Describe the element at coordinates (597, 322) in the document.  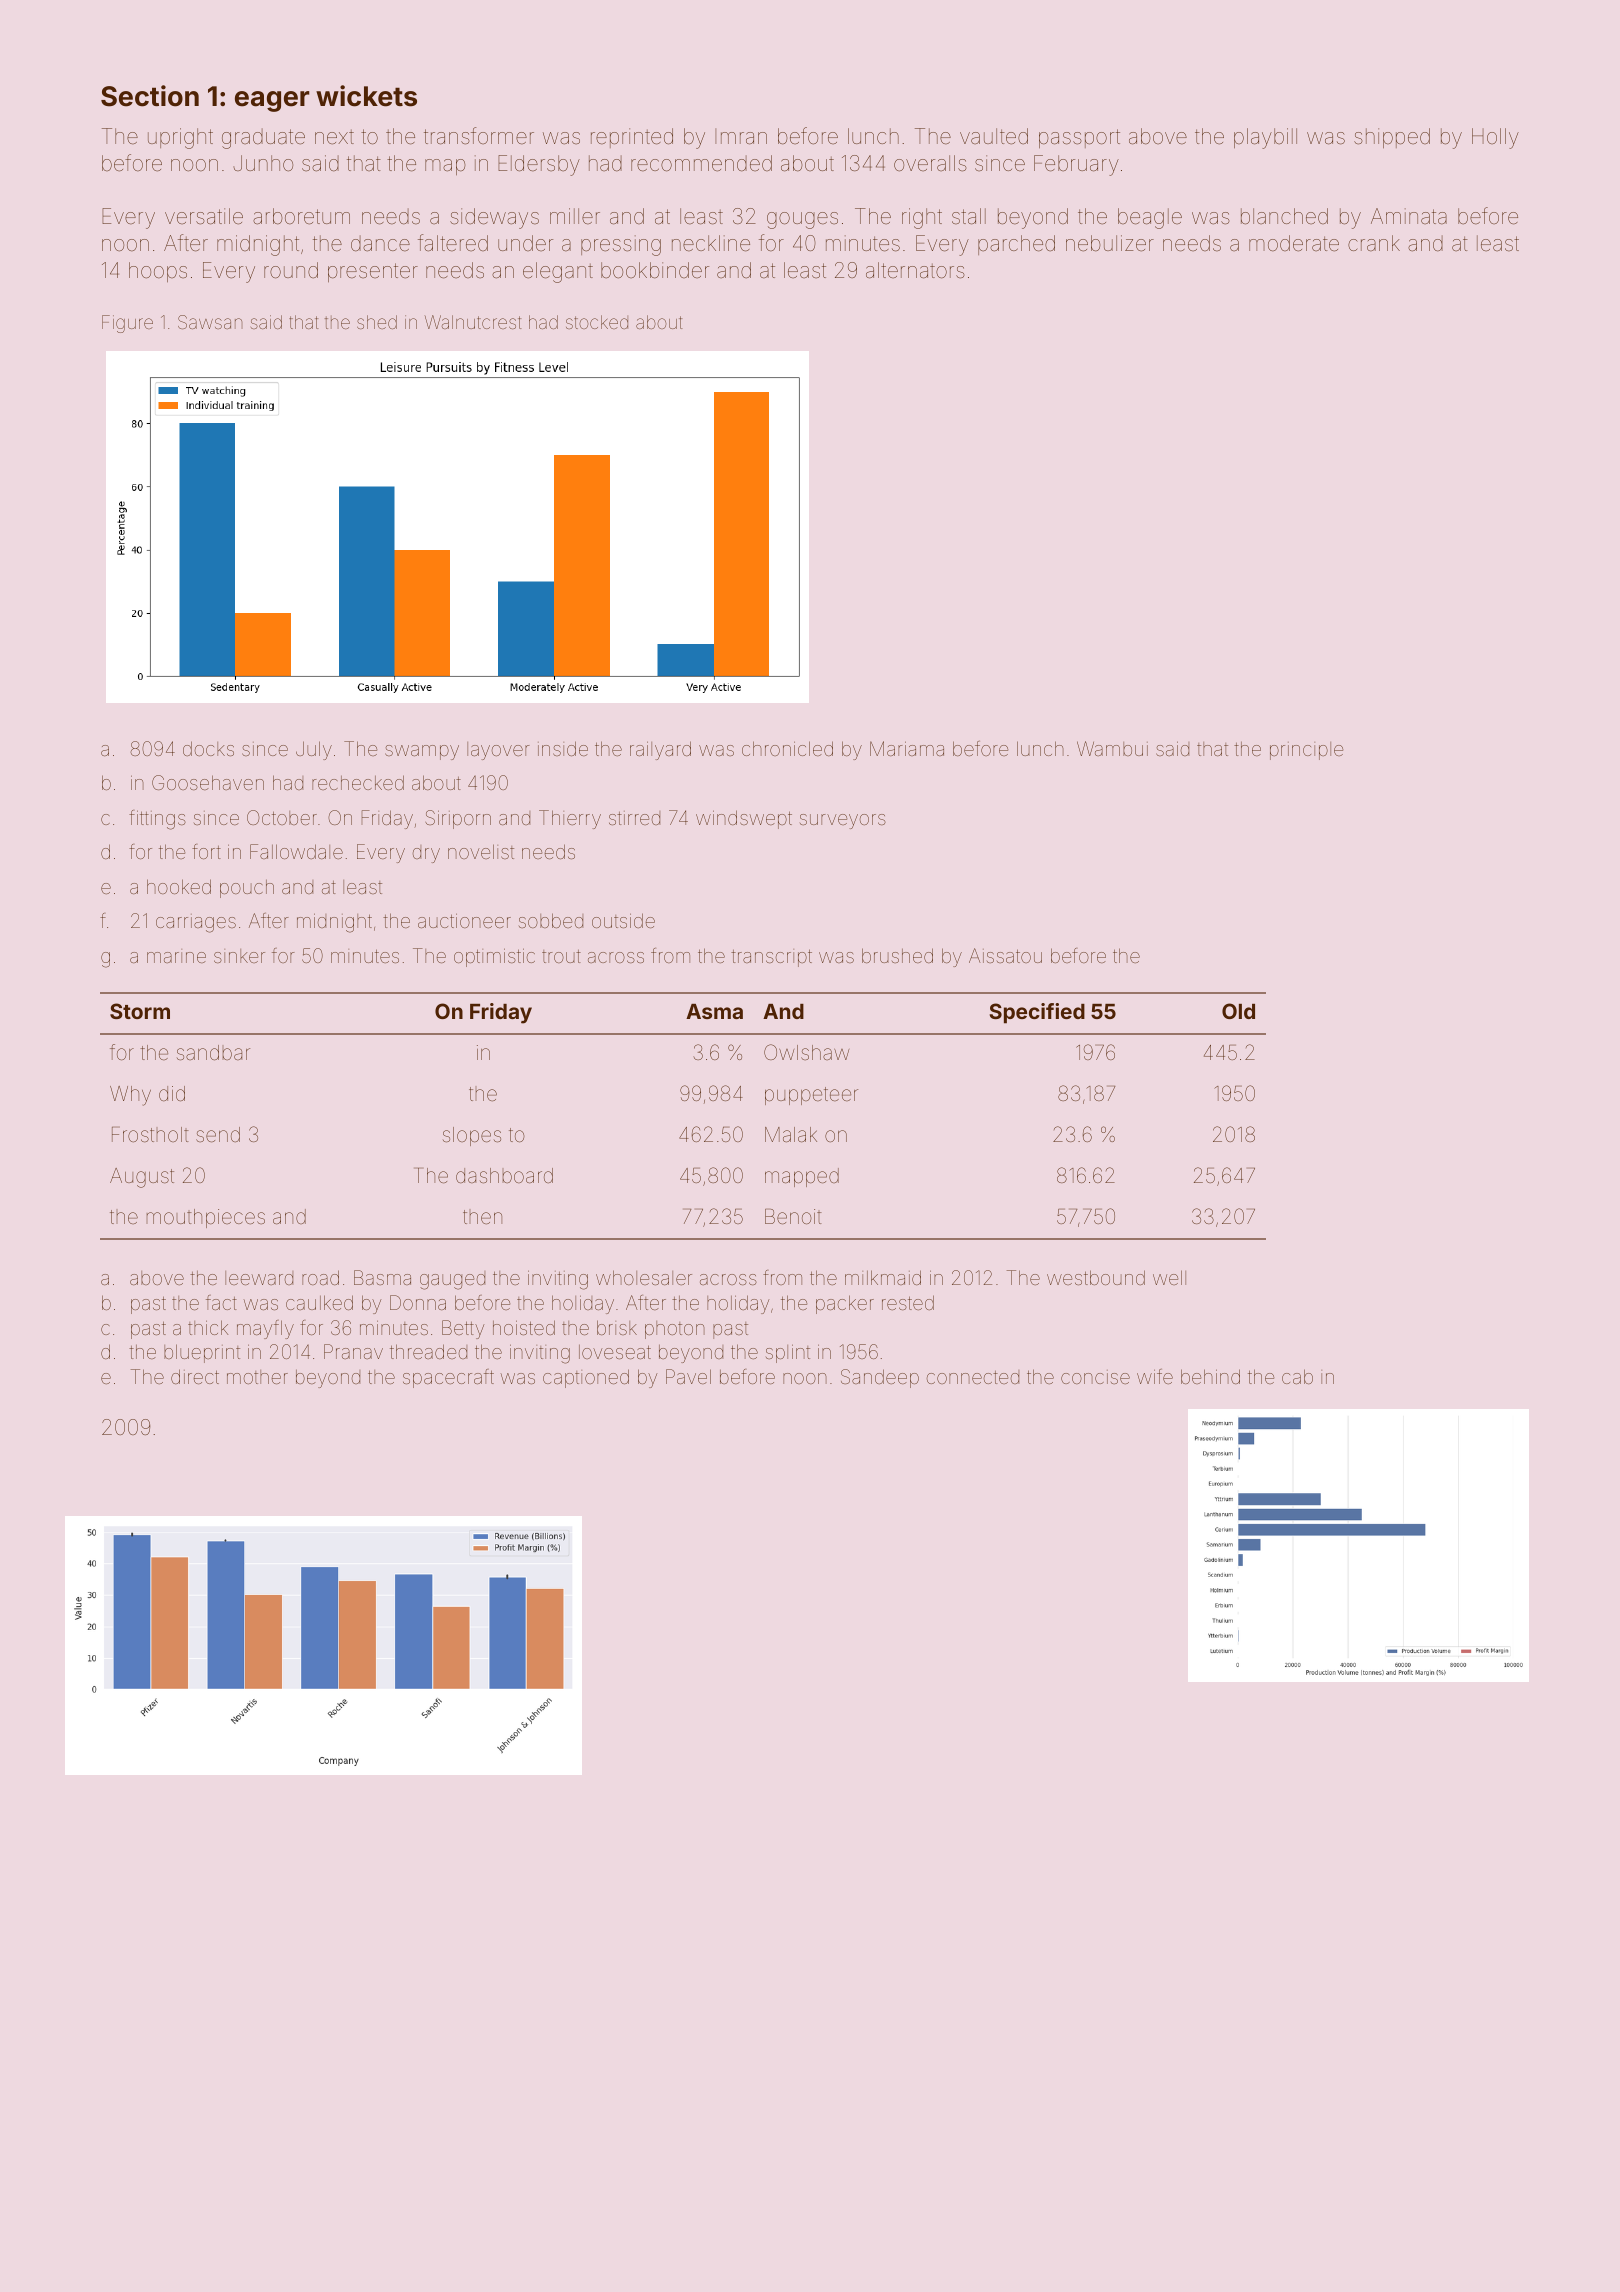
I see `stocked` at that location.
